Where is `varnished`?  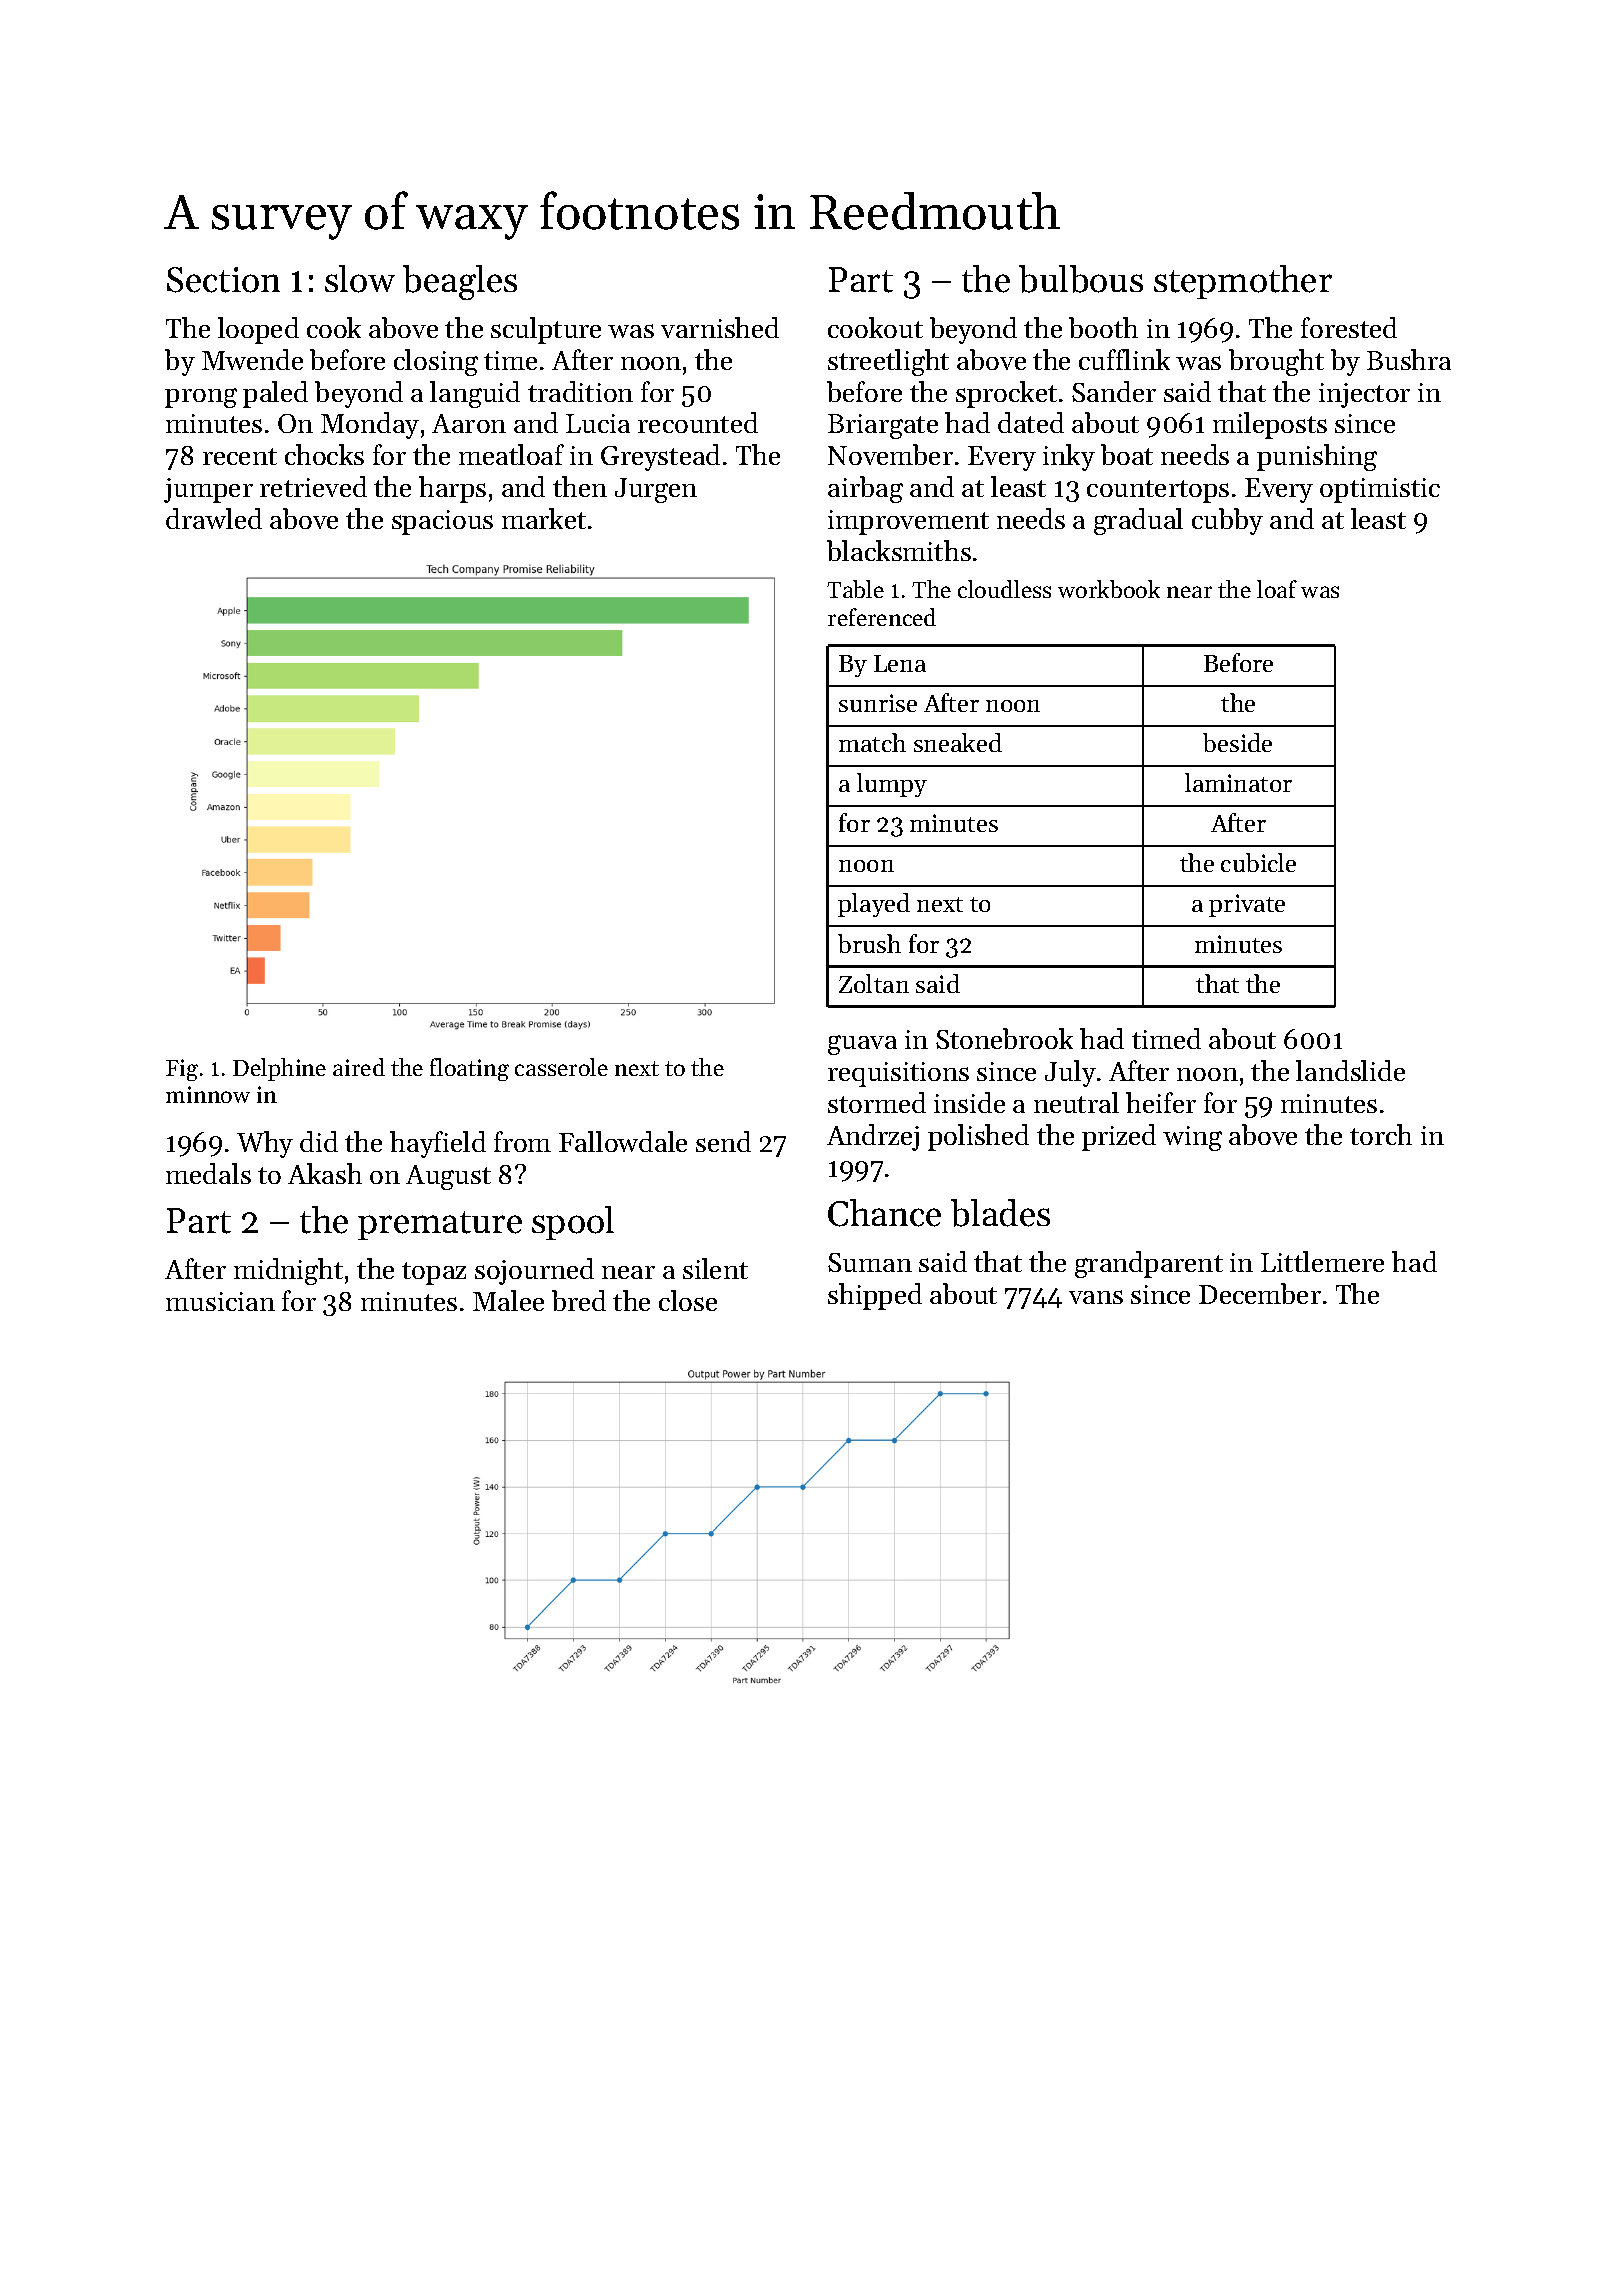
varnished is located at coordinates (720, 327).
